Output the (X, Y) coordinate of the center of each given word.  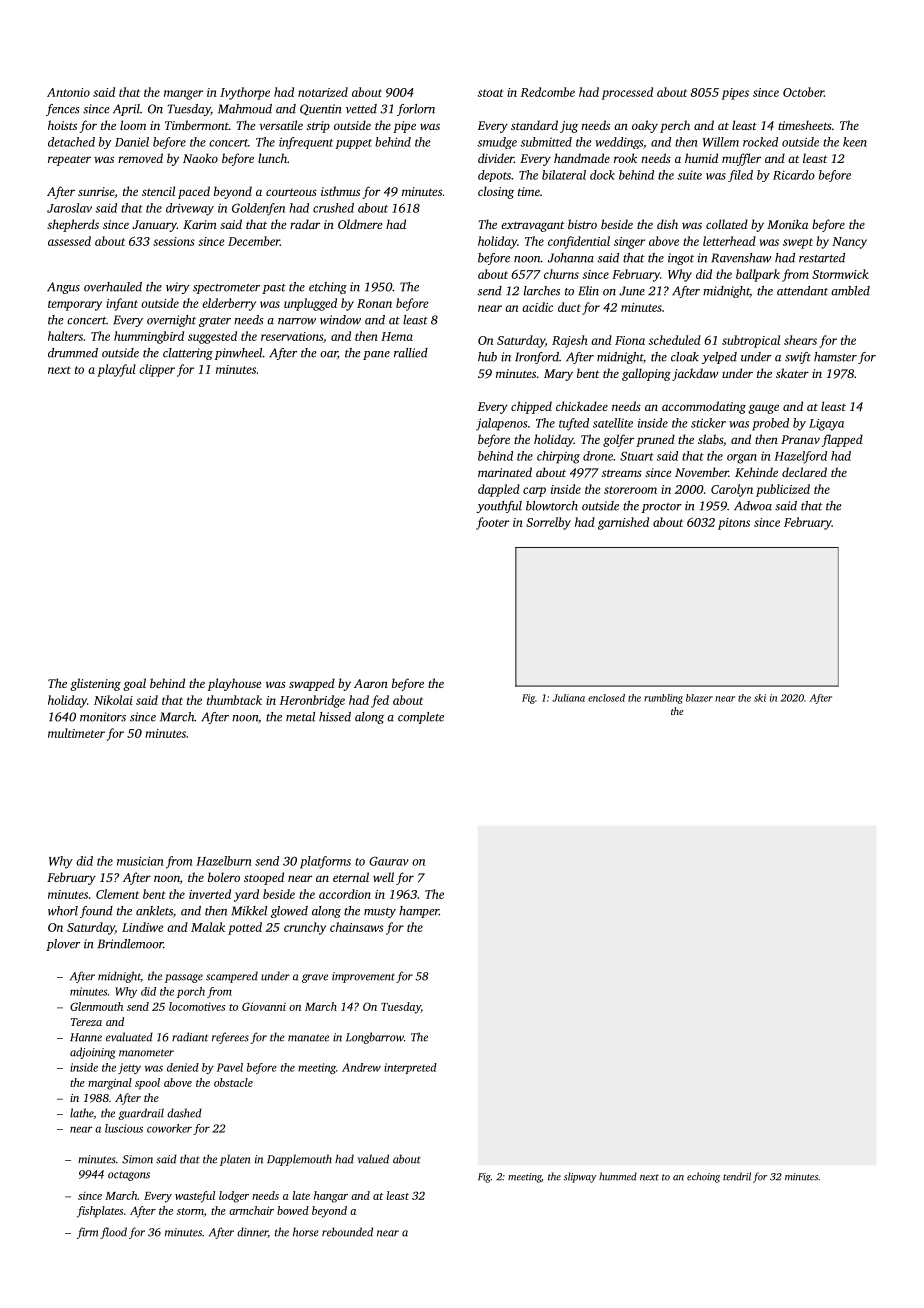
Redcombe (548, 92)
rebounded (347, 1232)
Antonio (68, 92)
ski (760, 698)
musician (140, 861)
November (702, 472)
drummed (73, 353)
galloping (646, 374)
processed (627, 93)
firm (87, 1233)
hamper (419, 912)
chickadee (582, 406)
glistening (95, 684)
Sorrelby (548, 523)
